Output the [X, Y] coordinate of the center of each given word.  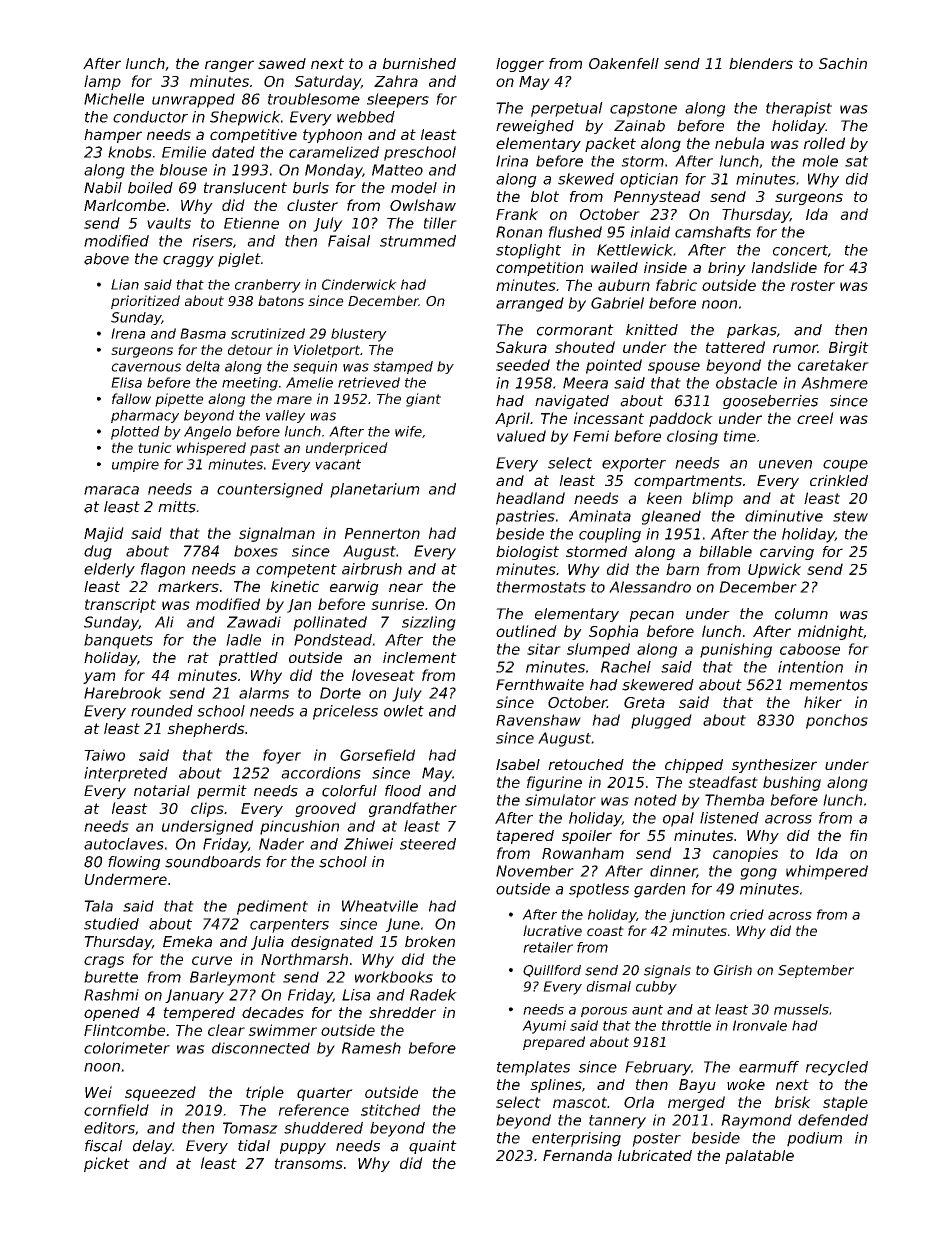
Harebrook [123, 693]
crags [104, 962]
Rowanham [583, 853]
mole [820, 161]
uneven [785, 464]
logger [520, 65]
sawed [282, 63]
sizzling [429, 623]
